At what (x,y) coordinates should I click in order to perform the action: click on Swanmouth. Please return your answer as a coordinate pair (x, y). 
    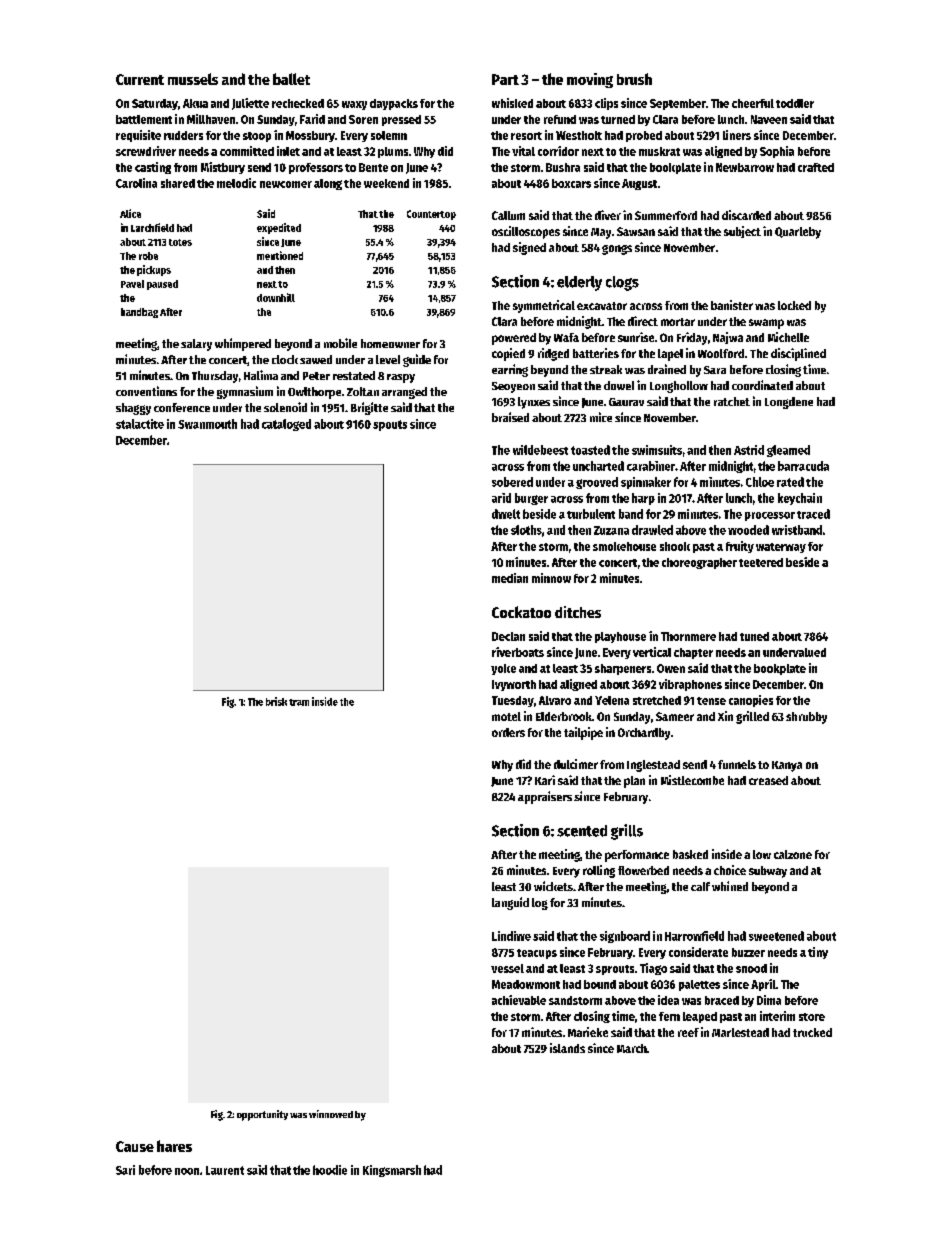
    Looking at the image, I should click on (207, 424).
